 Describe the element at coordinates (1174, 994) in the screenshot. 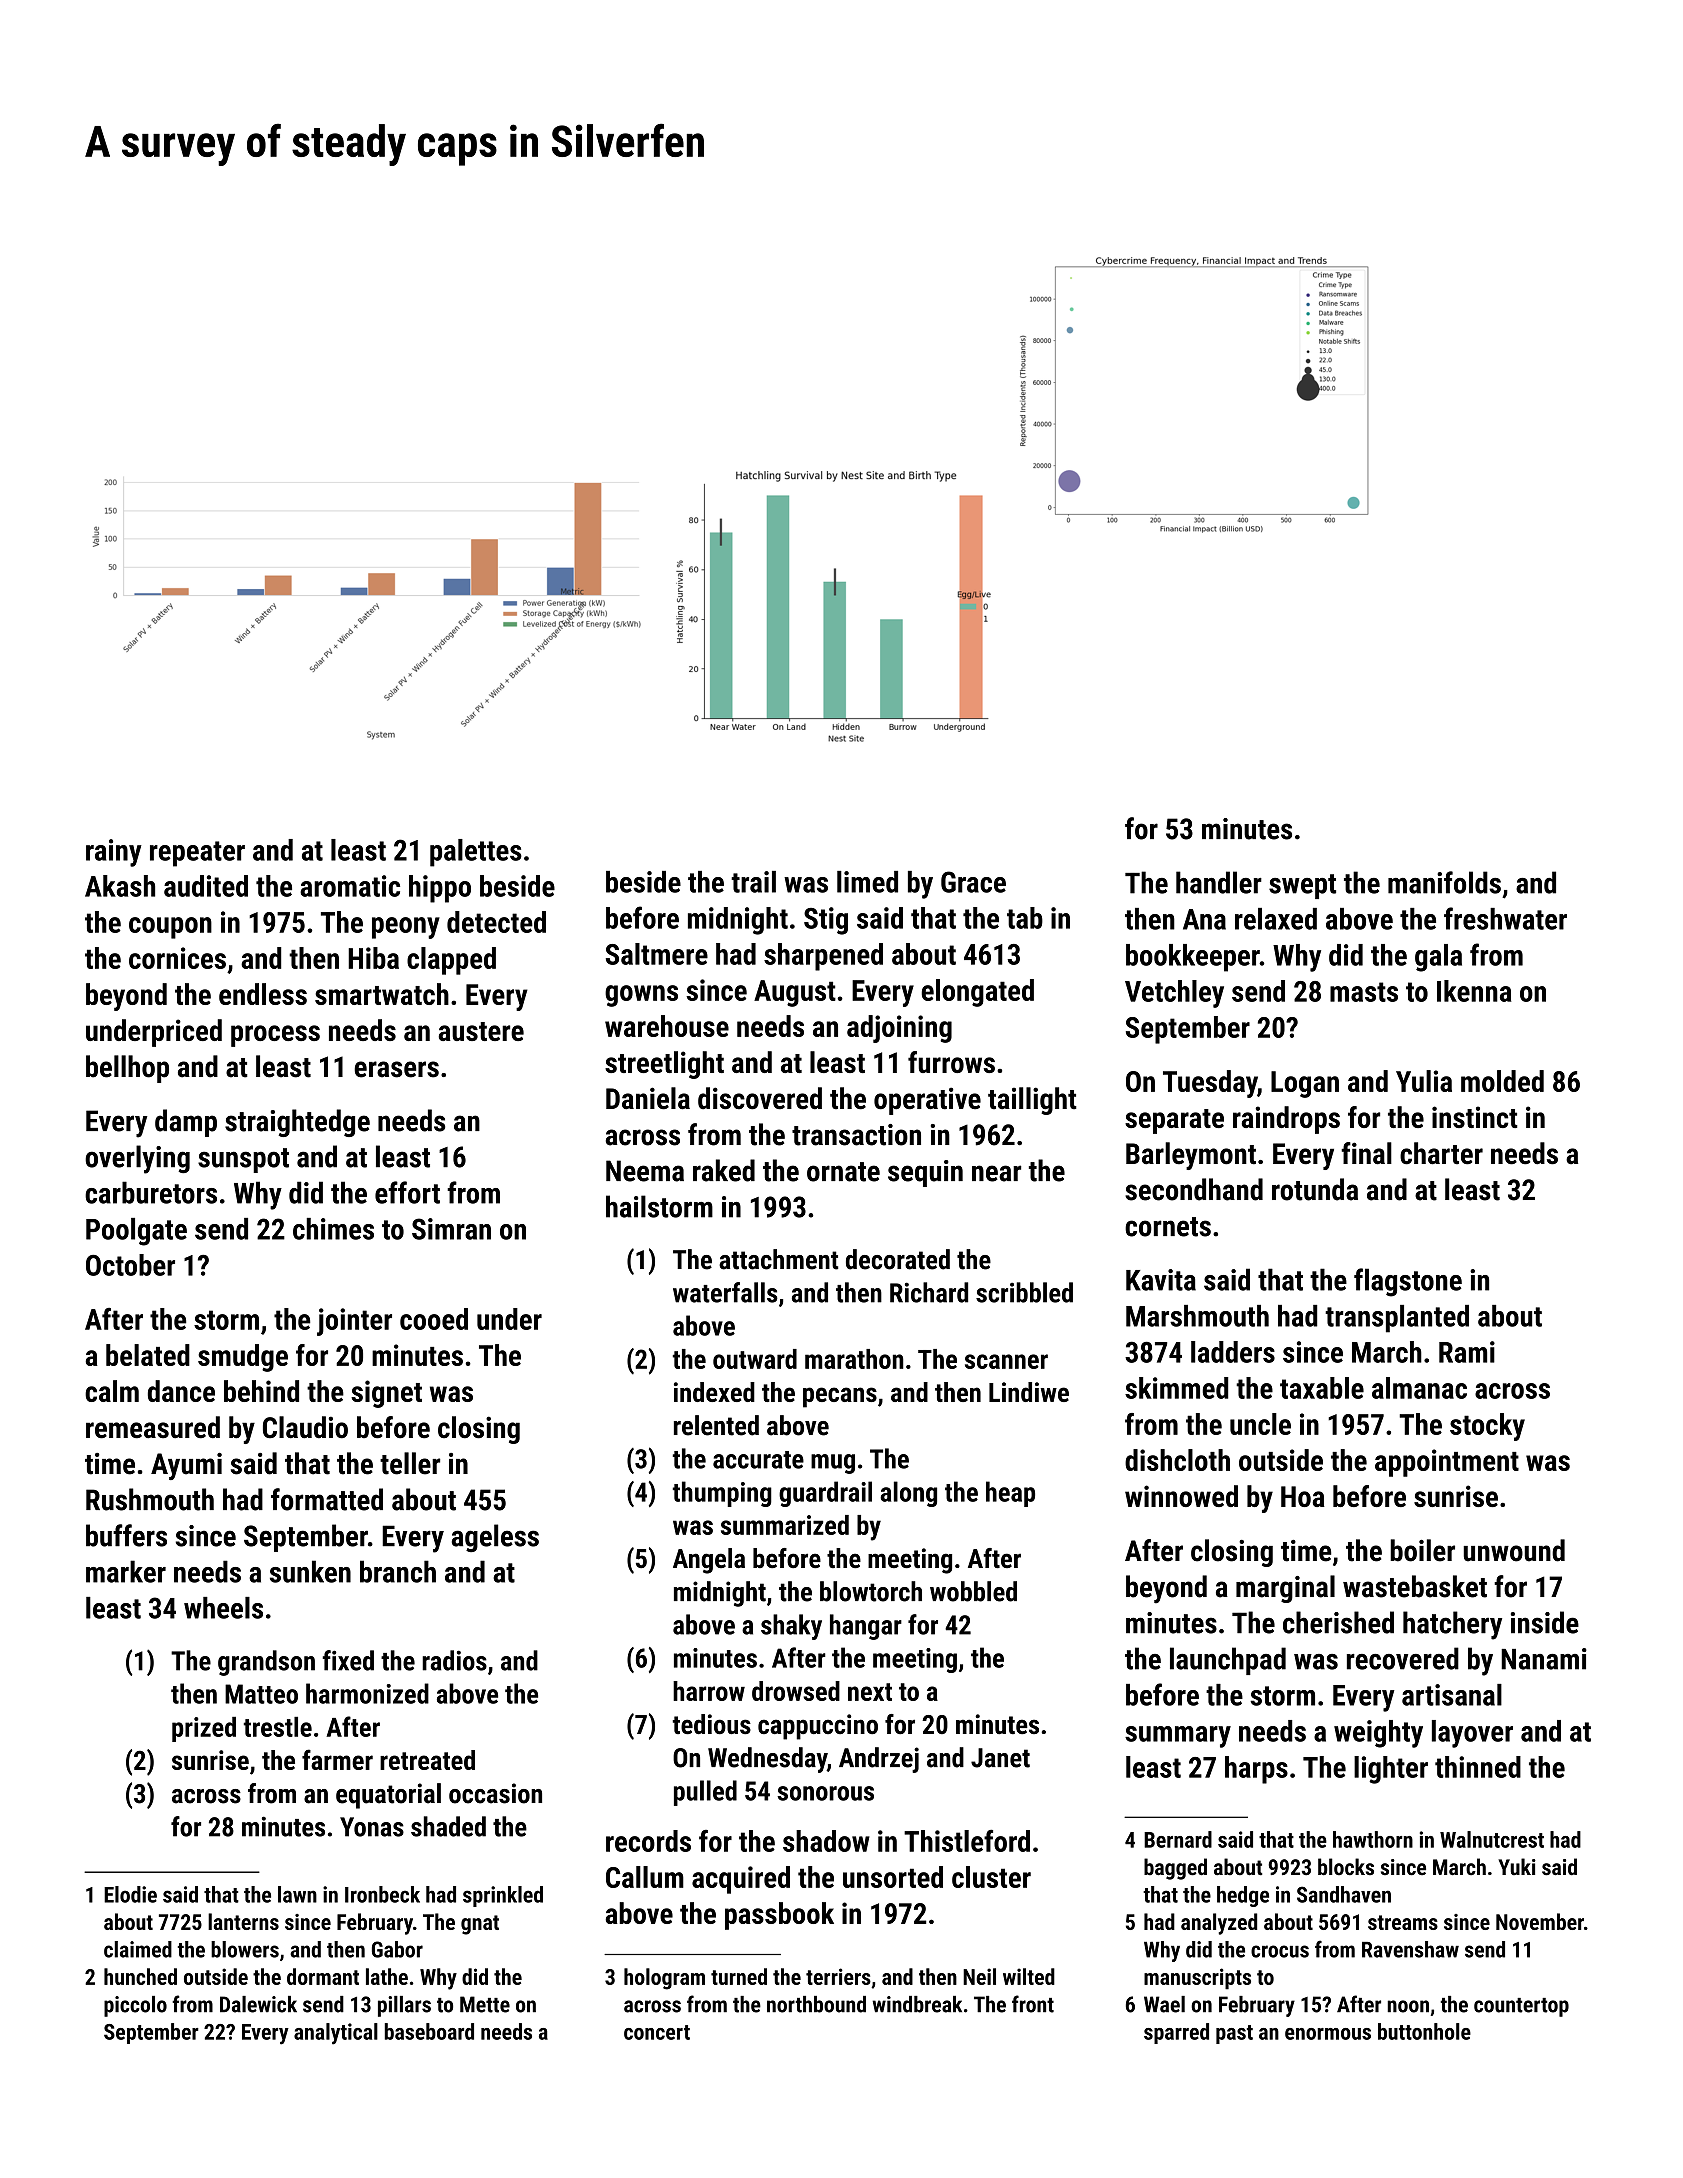

I see `Vetchley` at that location.
